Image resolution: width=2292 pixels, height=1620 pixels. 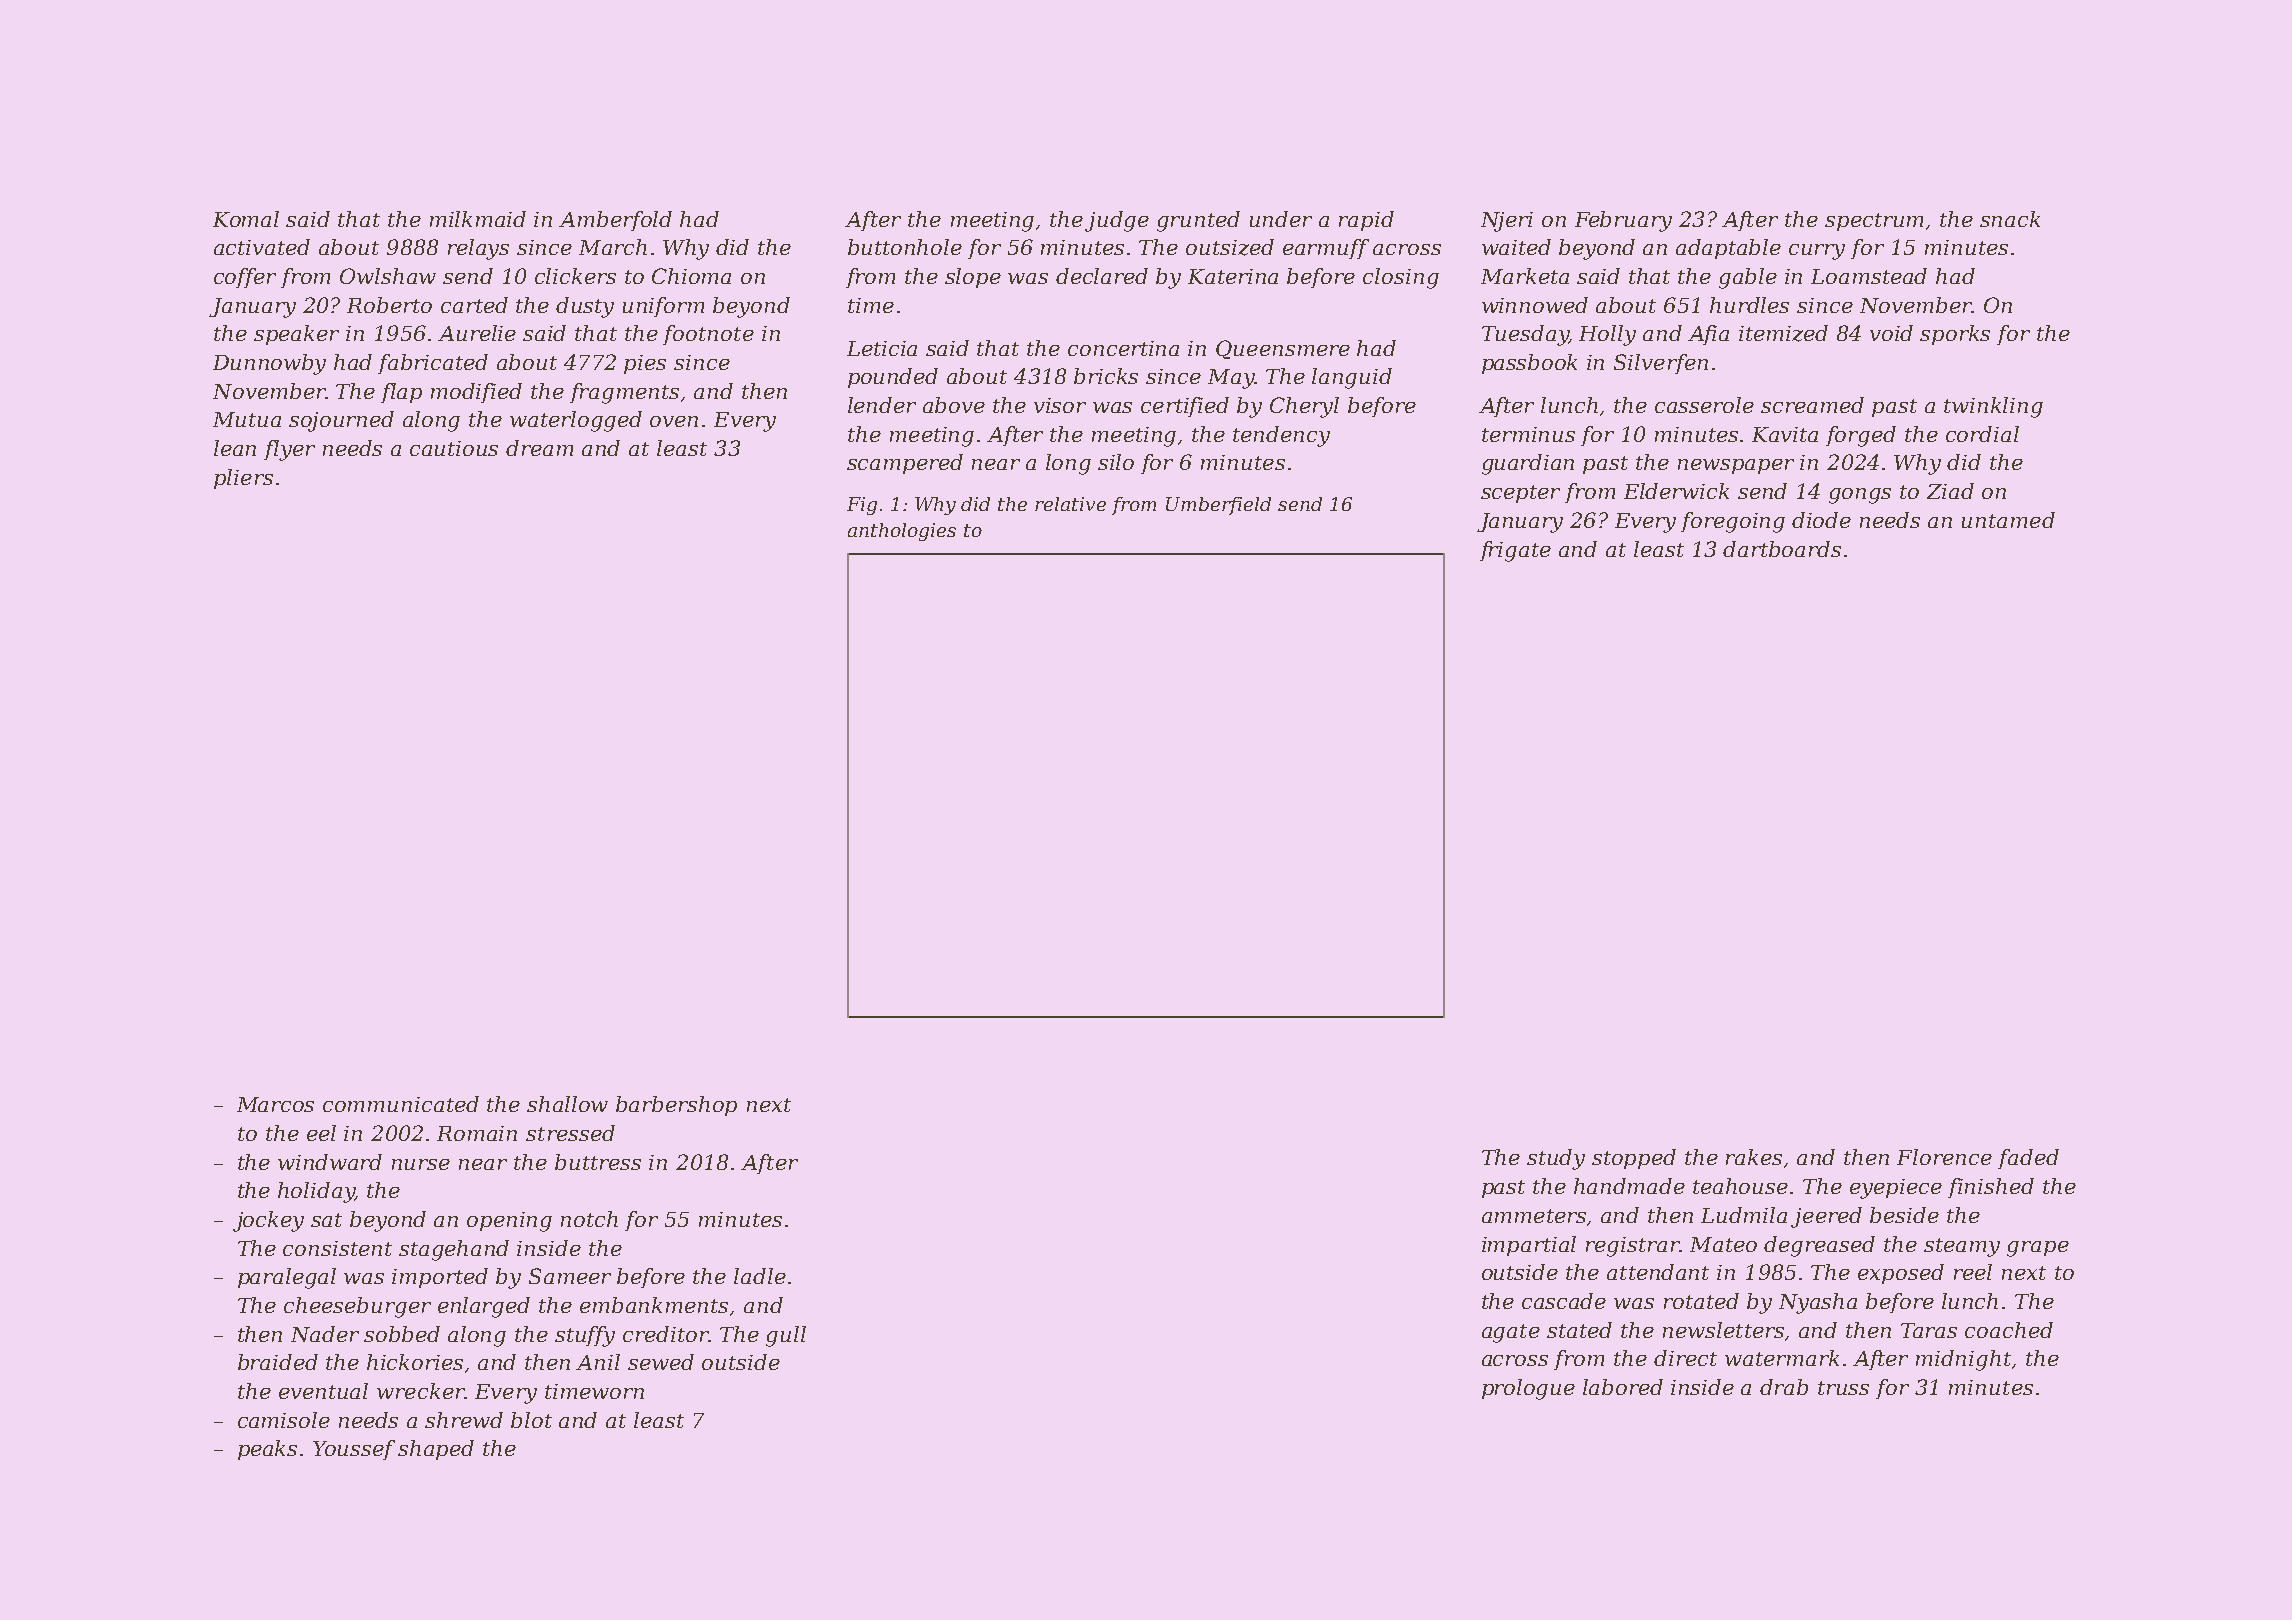 I want to click on tendency, so click(x=1281, y=436).
